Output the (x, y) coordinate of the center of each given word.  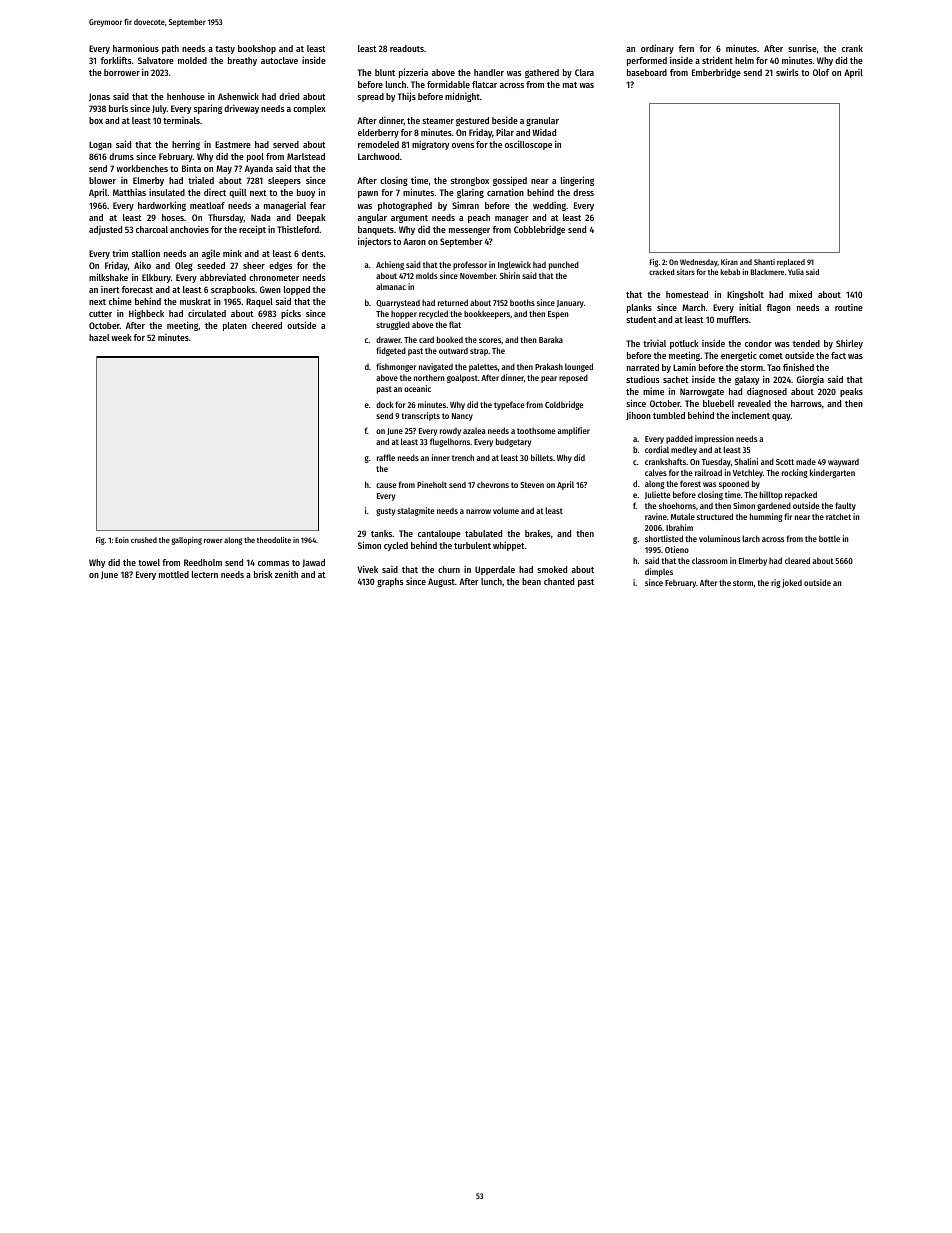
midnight (462, 97)
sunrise (802, 48)
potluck (684, 344)
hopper (404, 314)
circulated (207, 313)
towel (149, 562)
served (286, 144)
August (441, 582)
